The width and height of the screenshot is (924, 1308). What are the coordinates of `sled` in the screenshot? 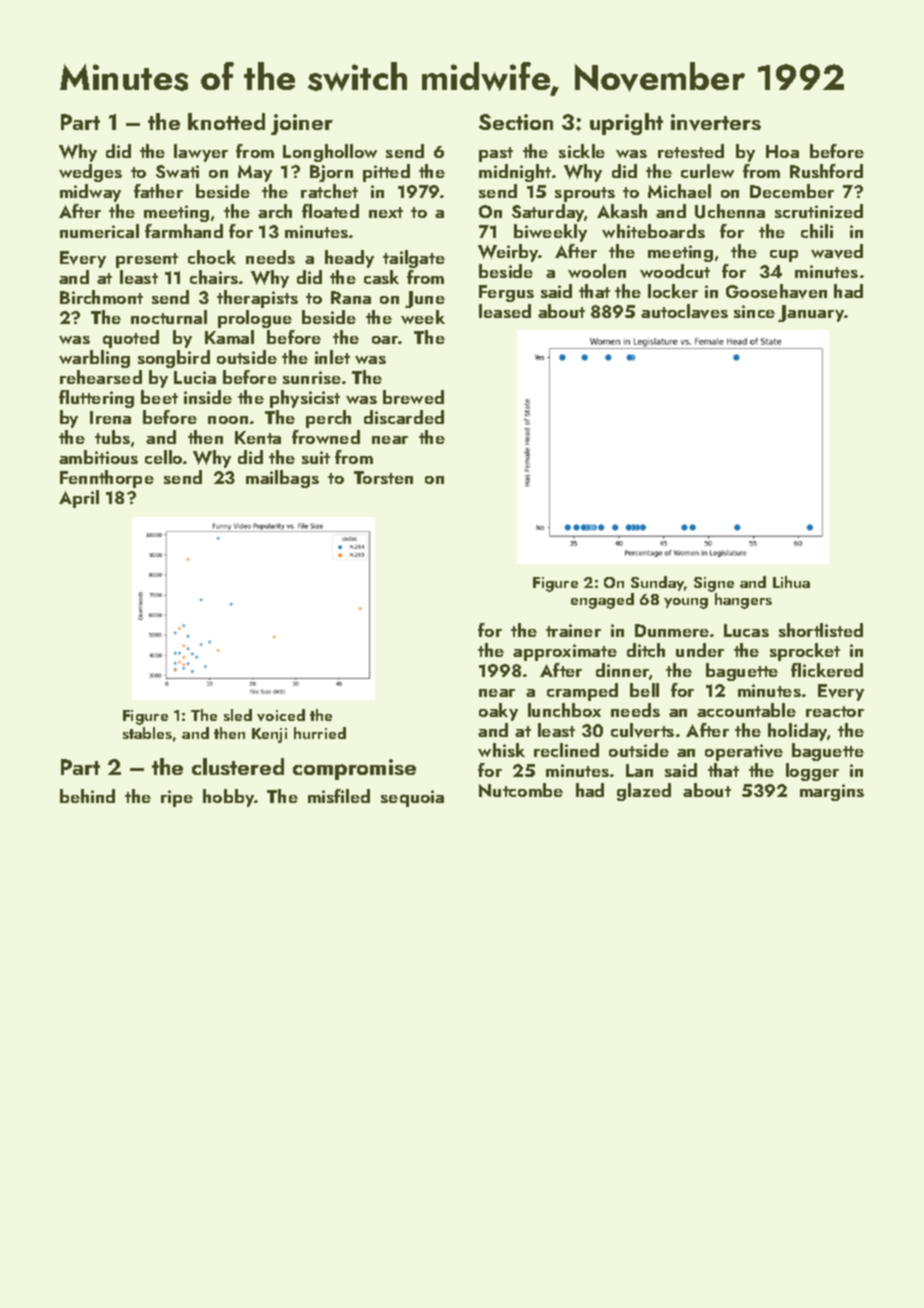 It's located at (238, 715).
